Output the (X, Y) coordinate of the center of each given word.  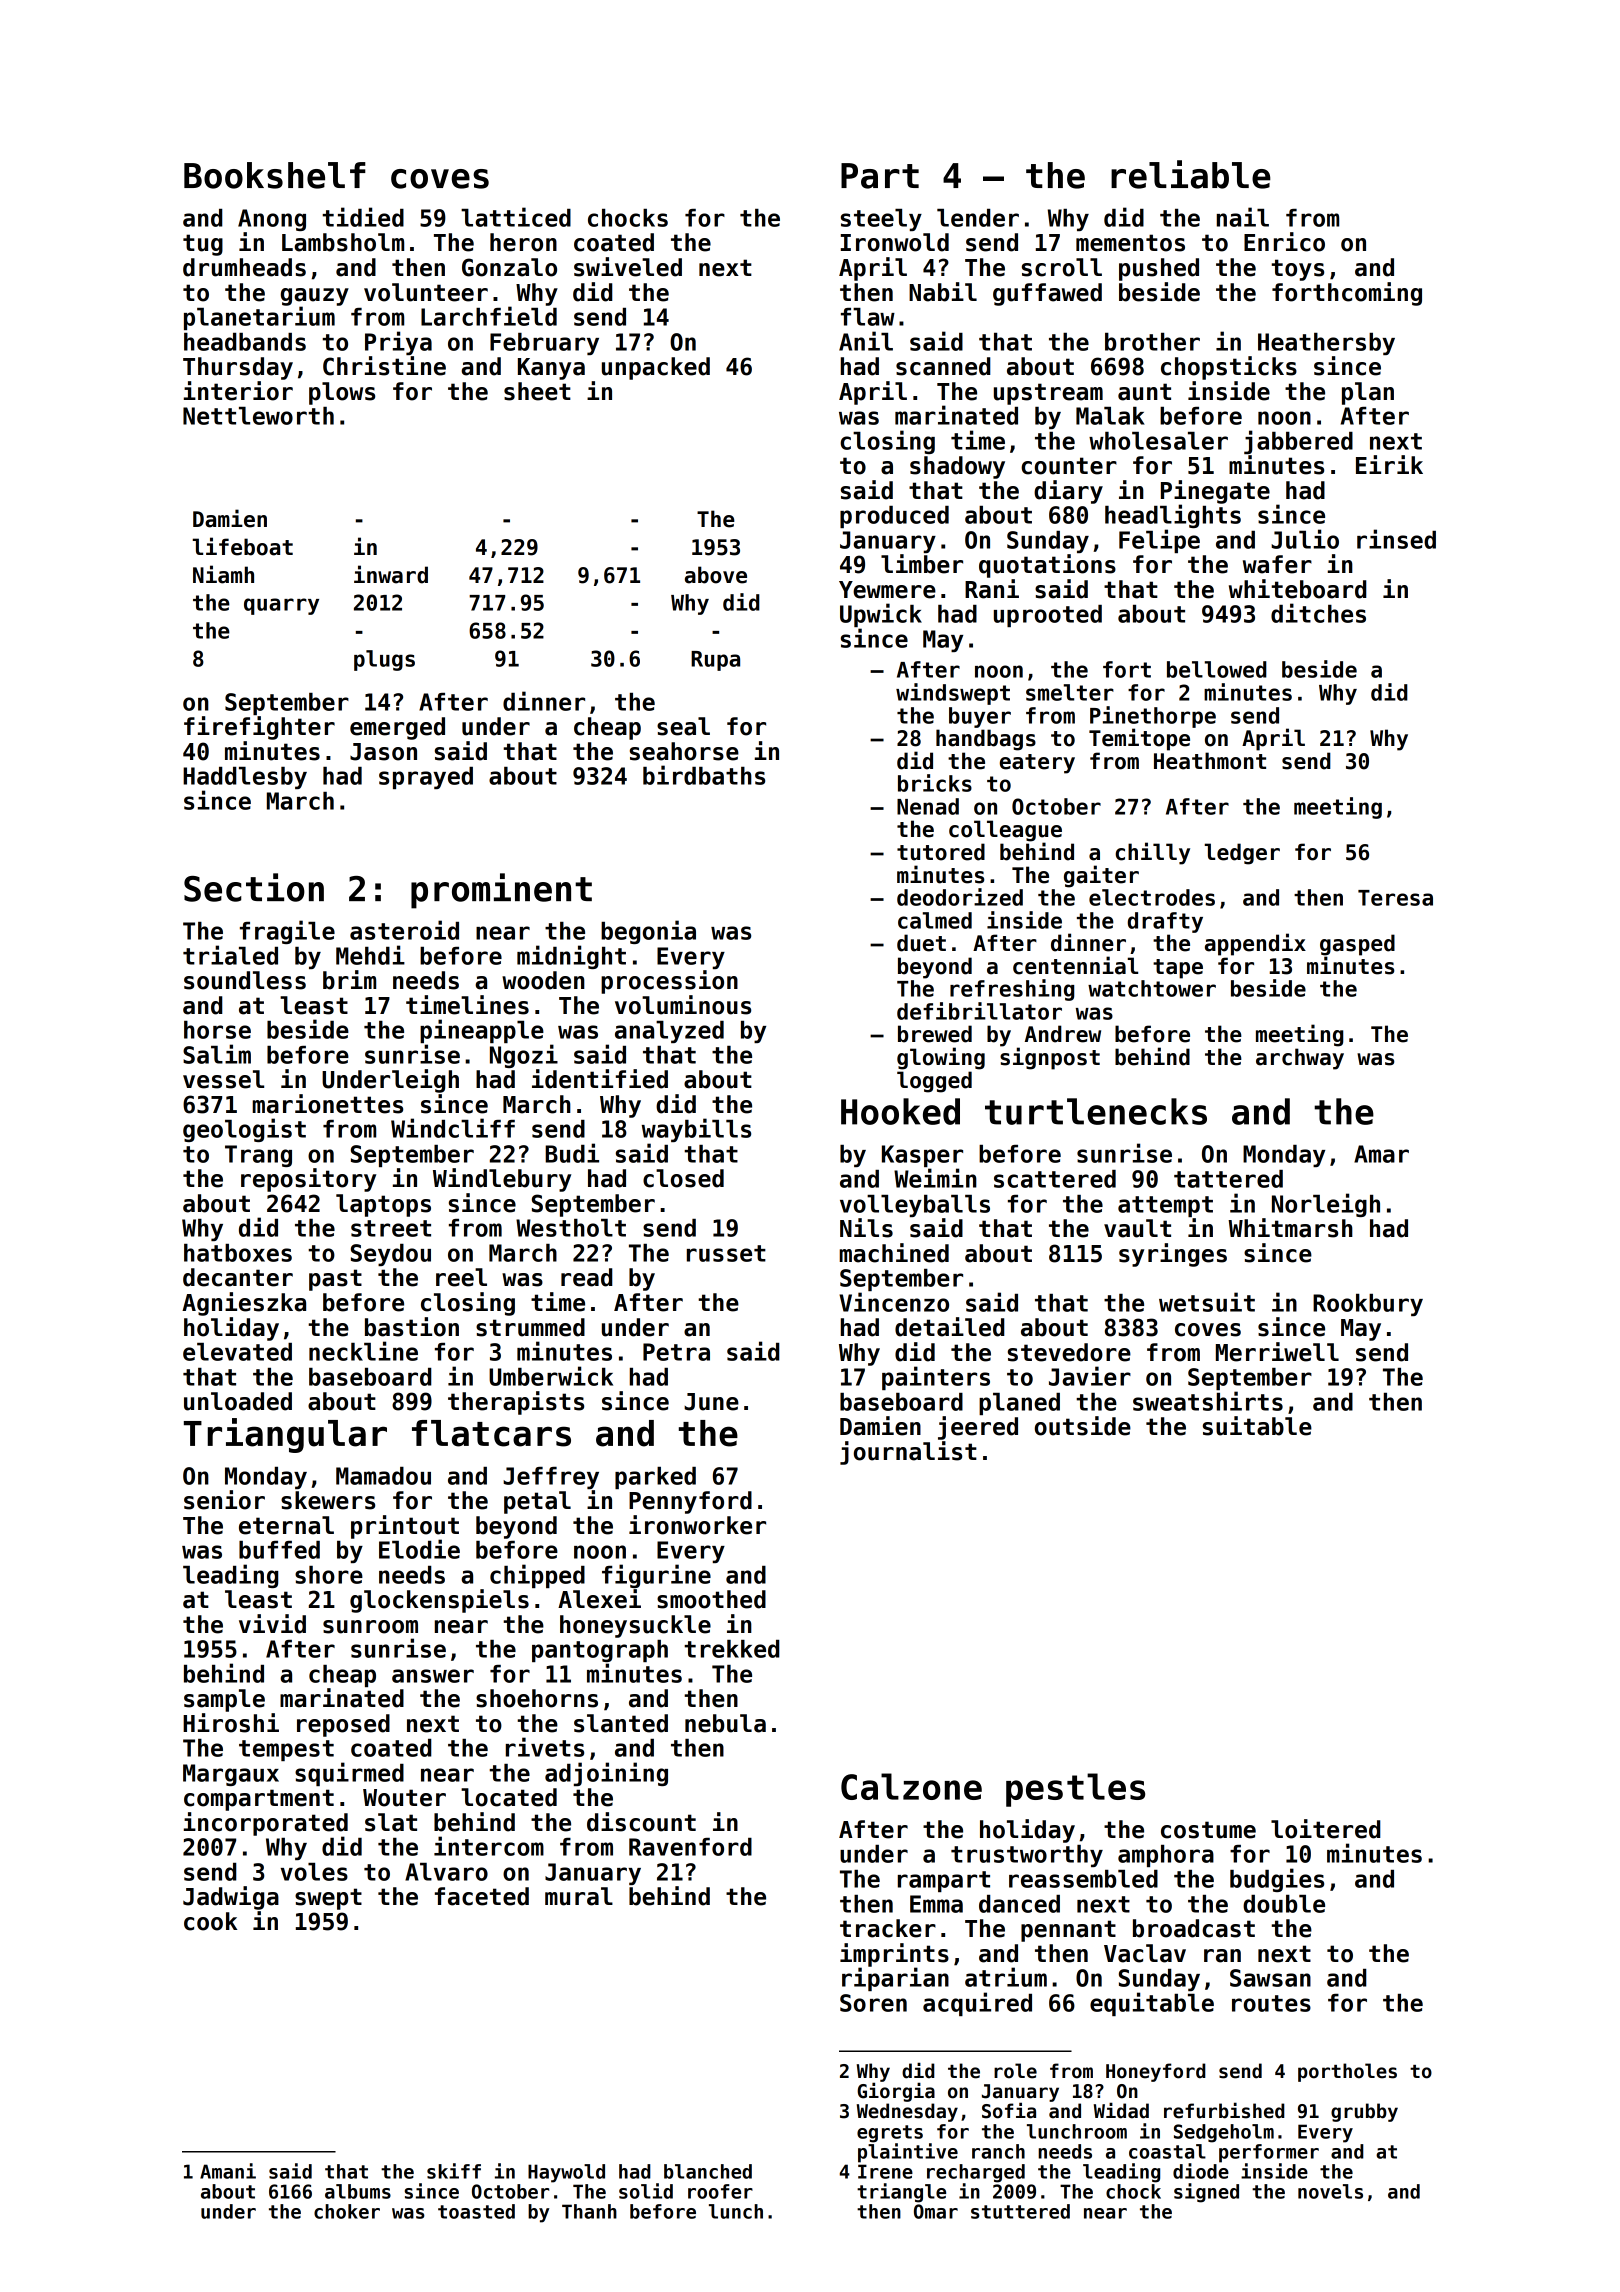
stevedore (1069, 1352)
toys (1297, 270)
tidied (363, 217)
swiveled (628, 267)
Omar (936, 2211)
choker (347, 2211)
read (587, 1277)
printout (405, 1527)
